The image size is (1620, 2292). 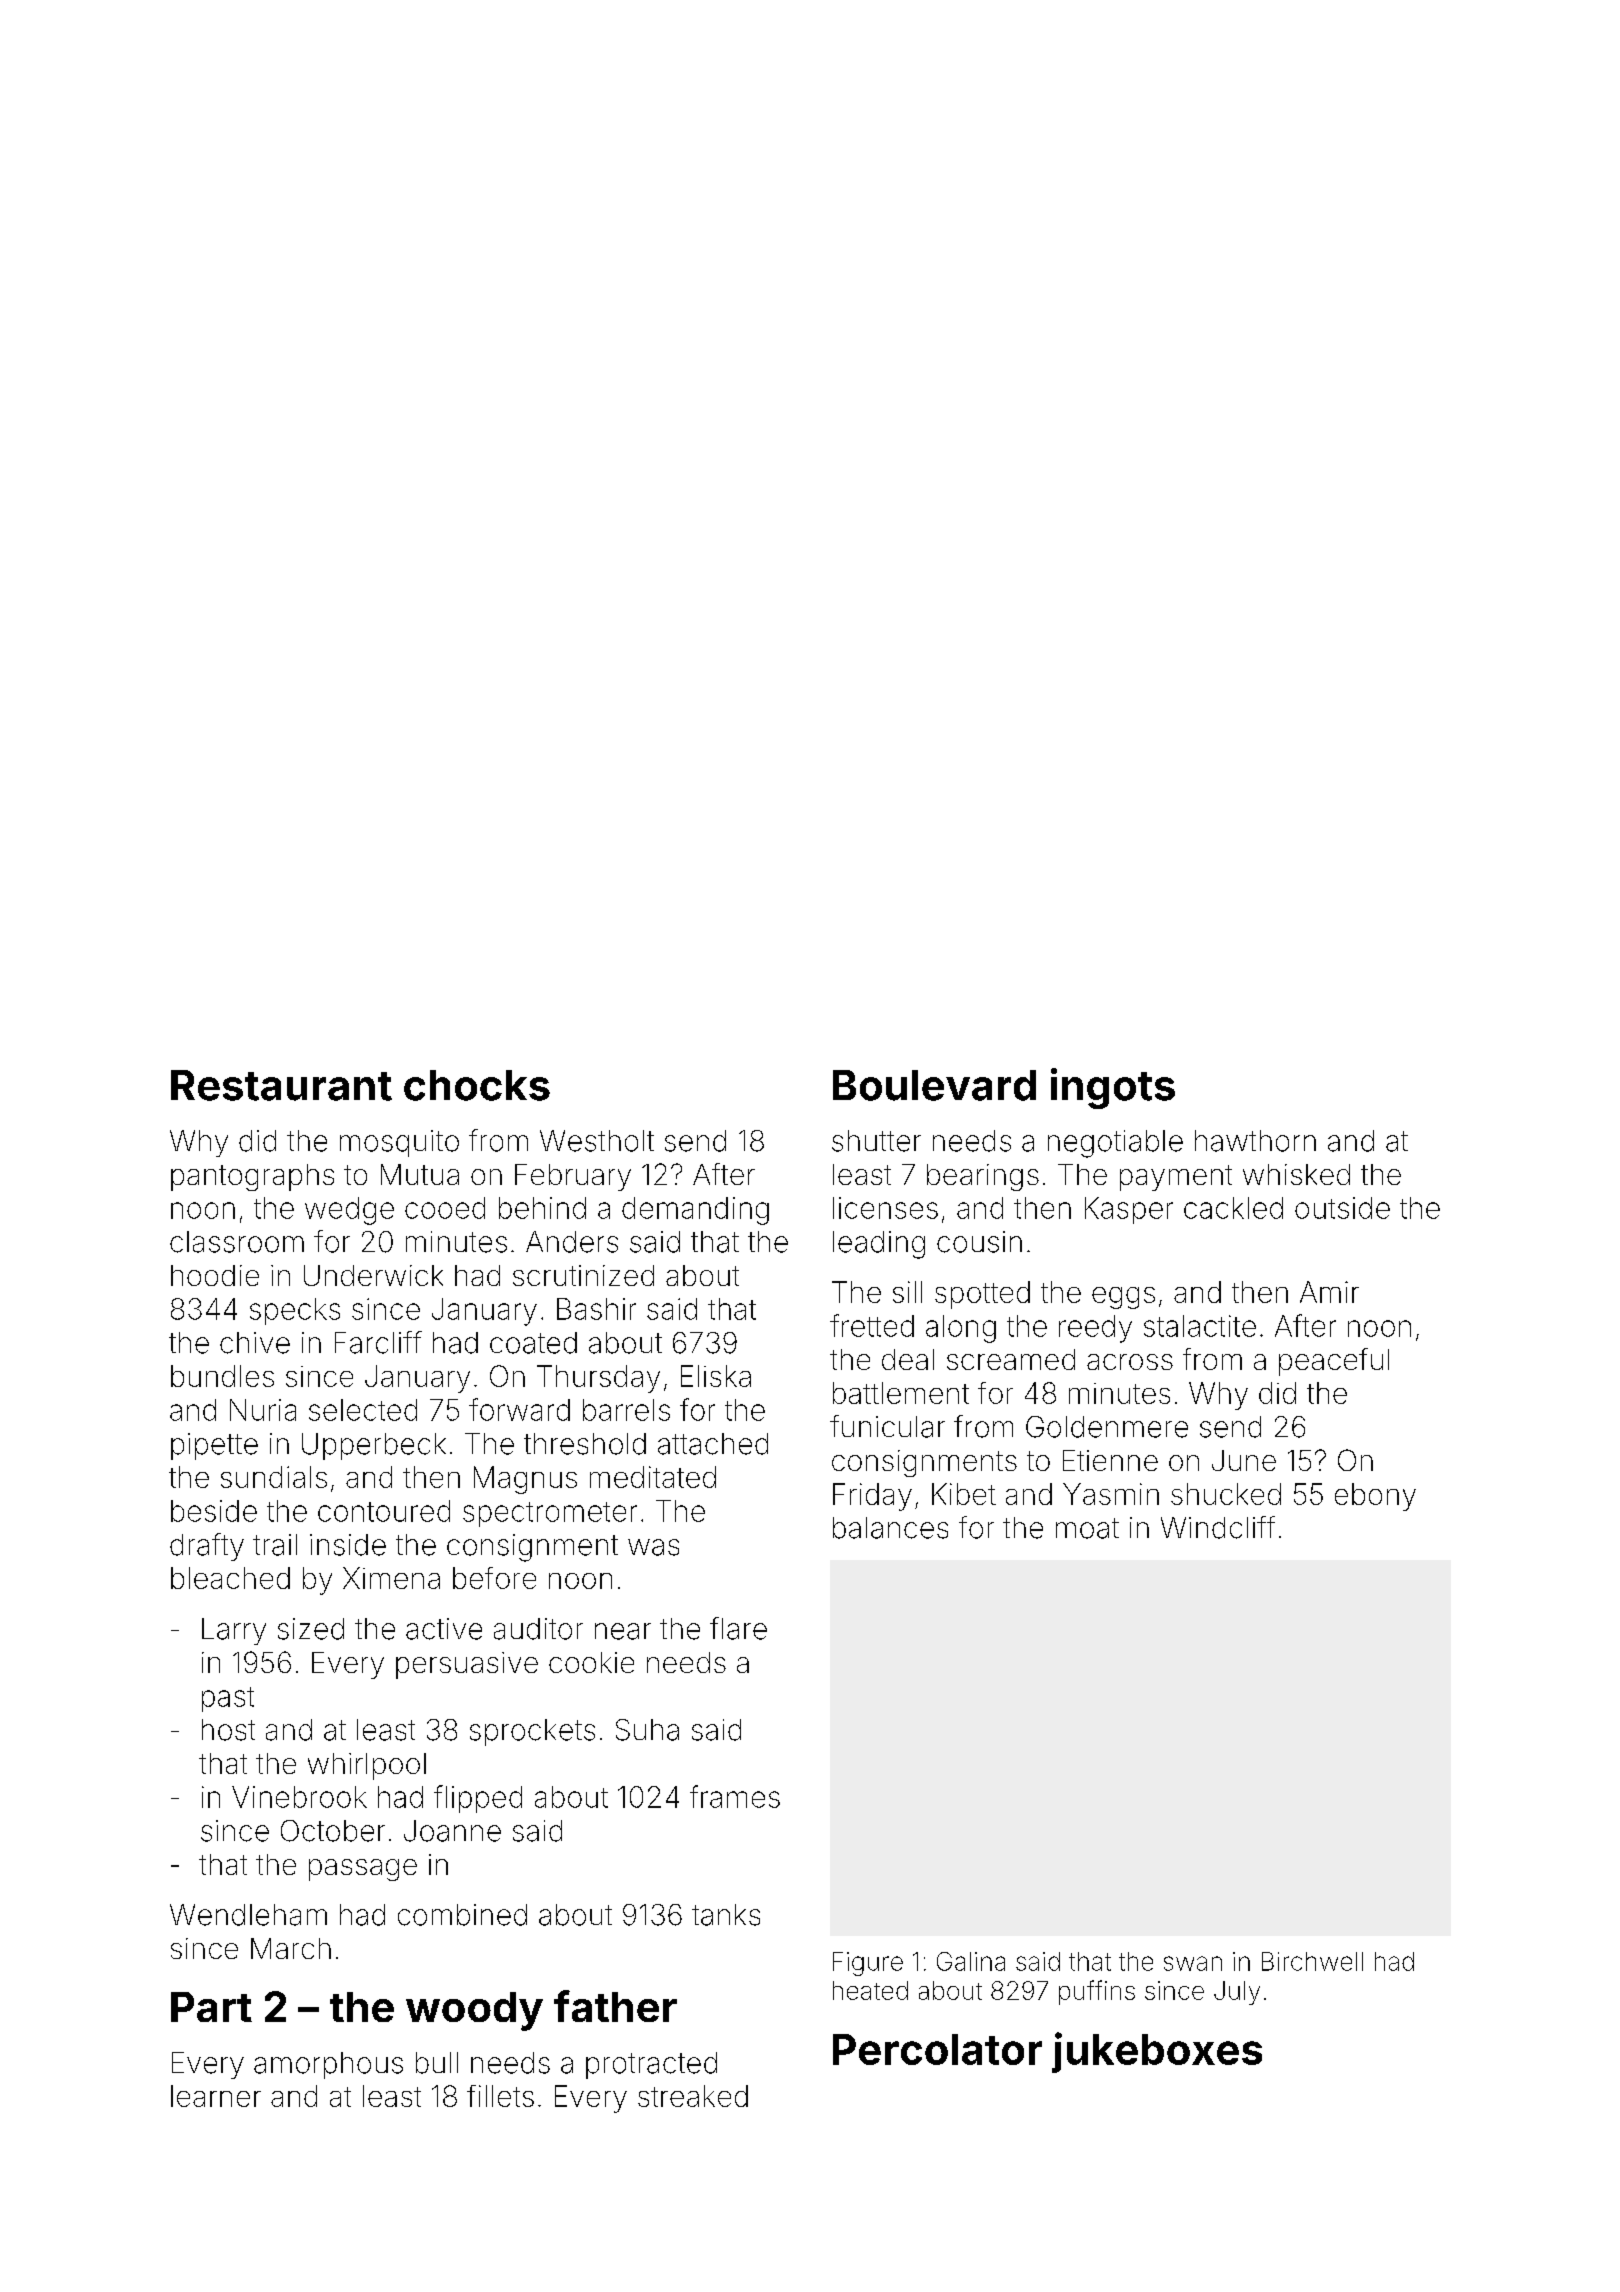 What do you see at coordinates (1375, 1497) in the document?
I see `ebony` at bounding box center [1375, 1497].
